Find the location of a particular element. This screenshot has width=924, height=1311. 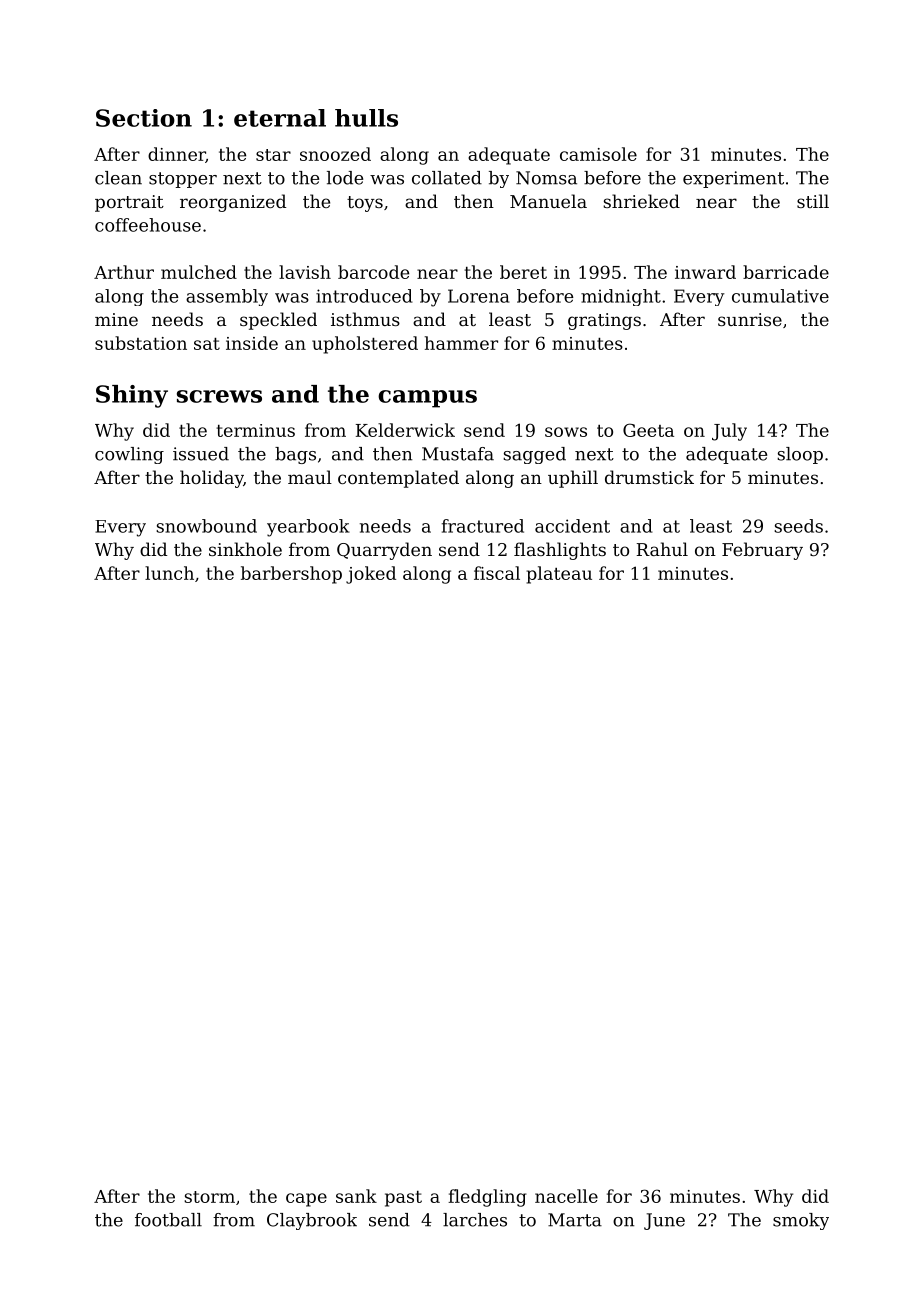

fiscal is located at coordinates (497, 573).
